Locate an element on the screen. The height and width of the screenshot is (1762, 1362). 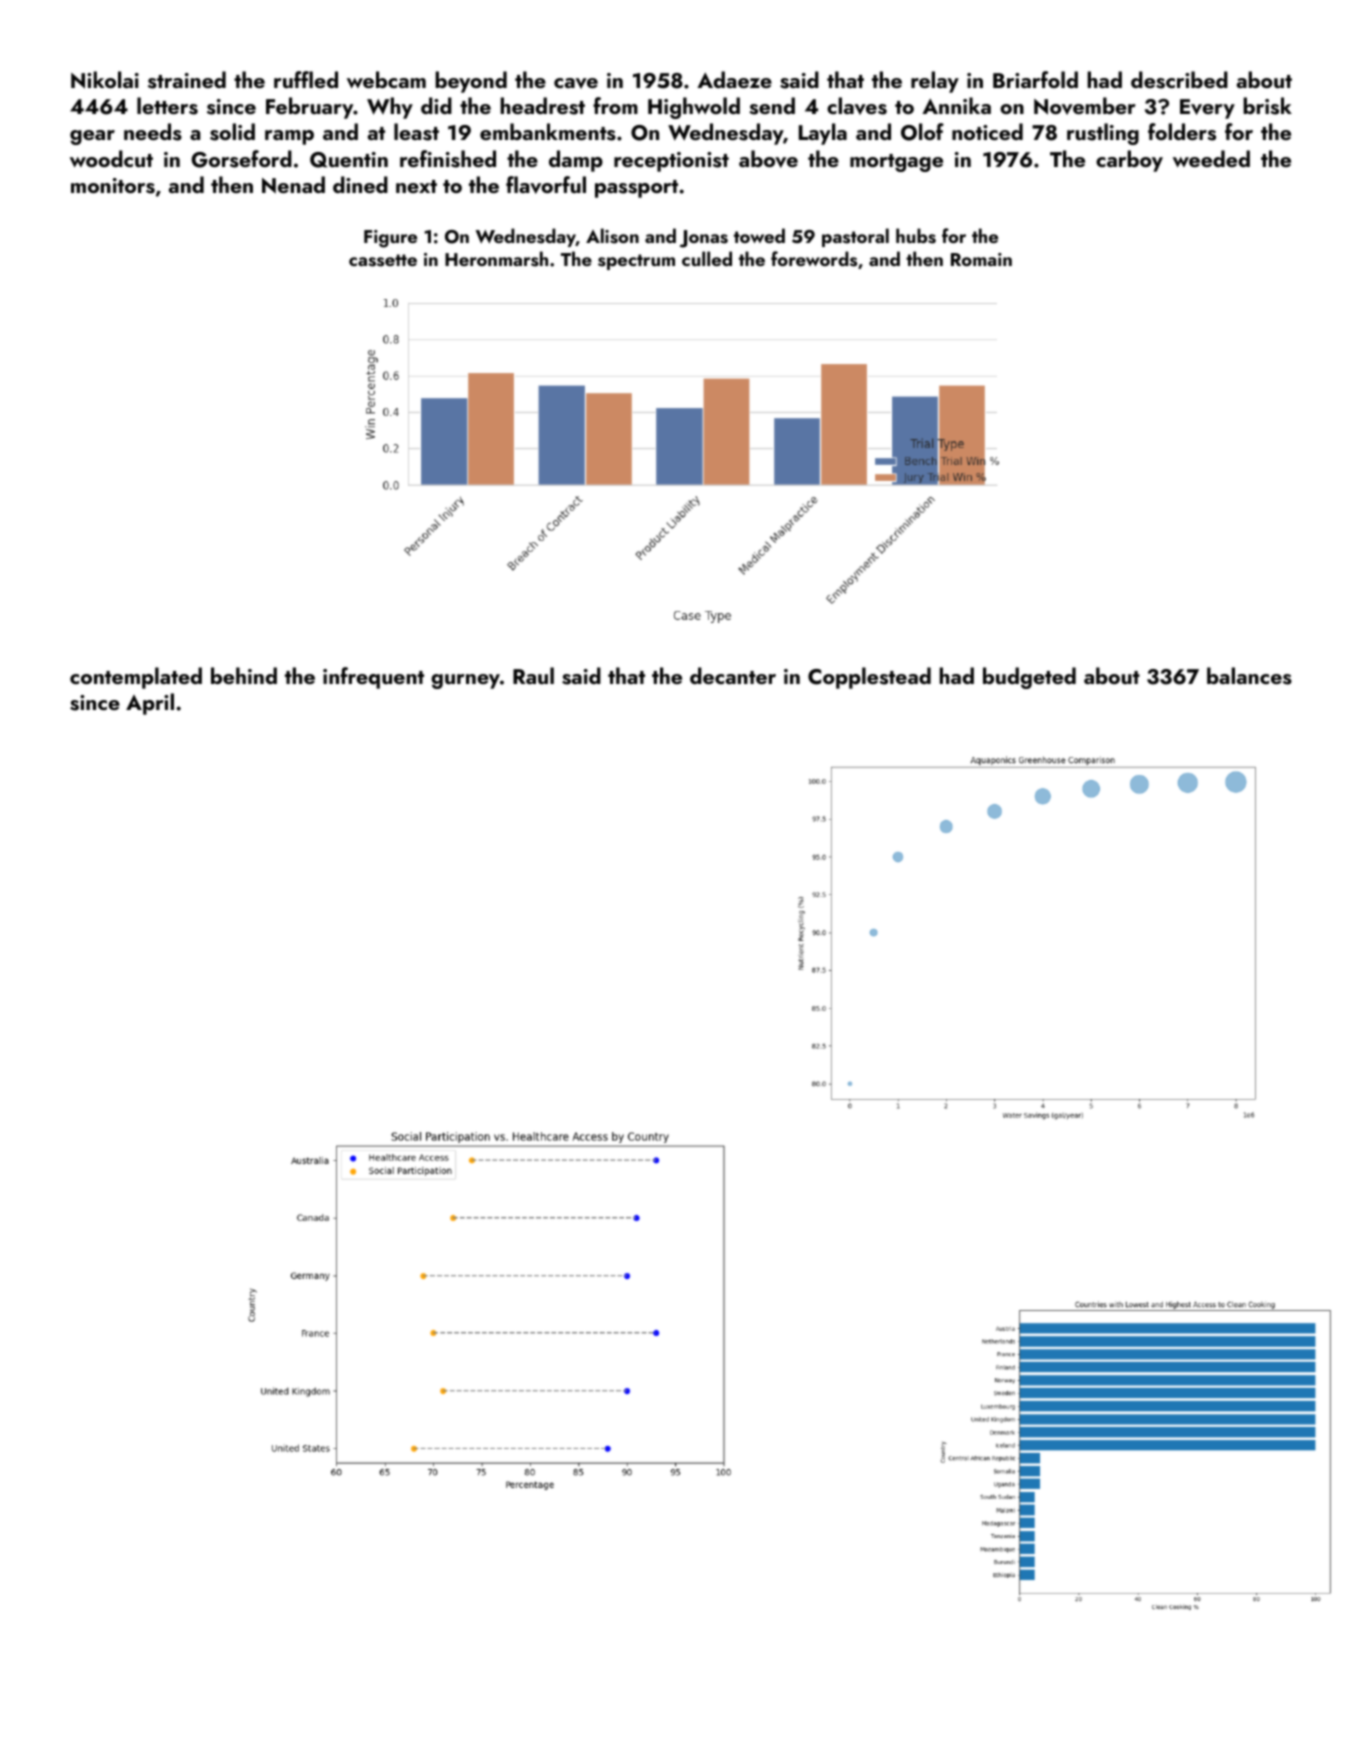
balances is located at coordinates (1249, 676).
